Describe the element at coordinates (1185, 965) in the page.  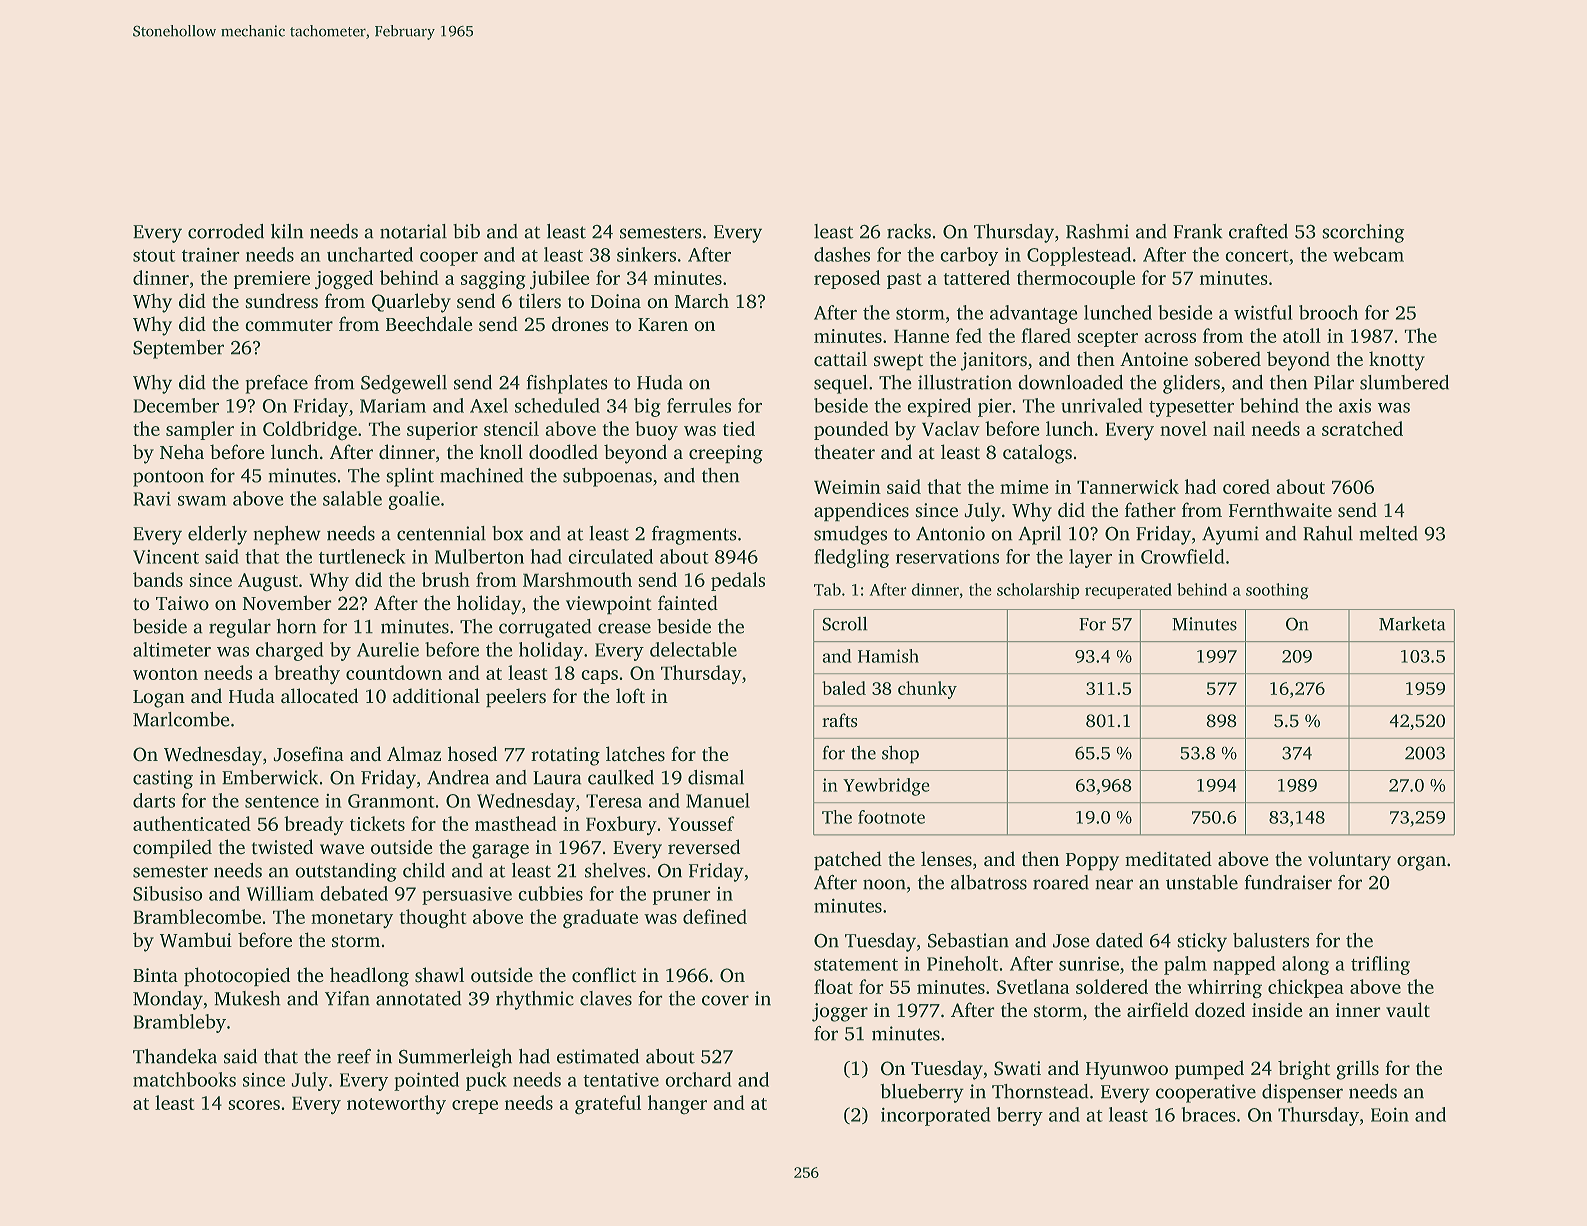
I see `palm` at that location.
